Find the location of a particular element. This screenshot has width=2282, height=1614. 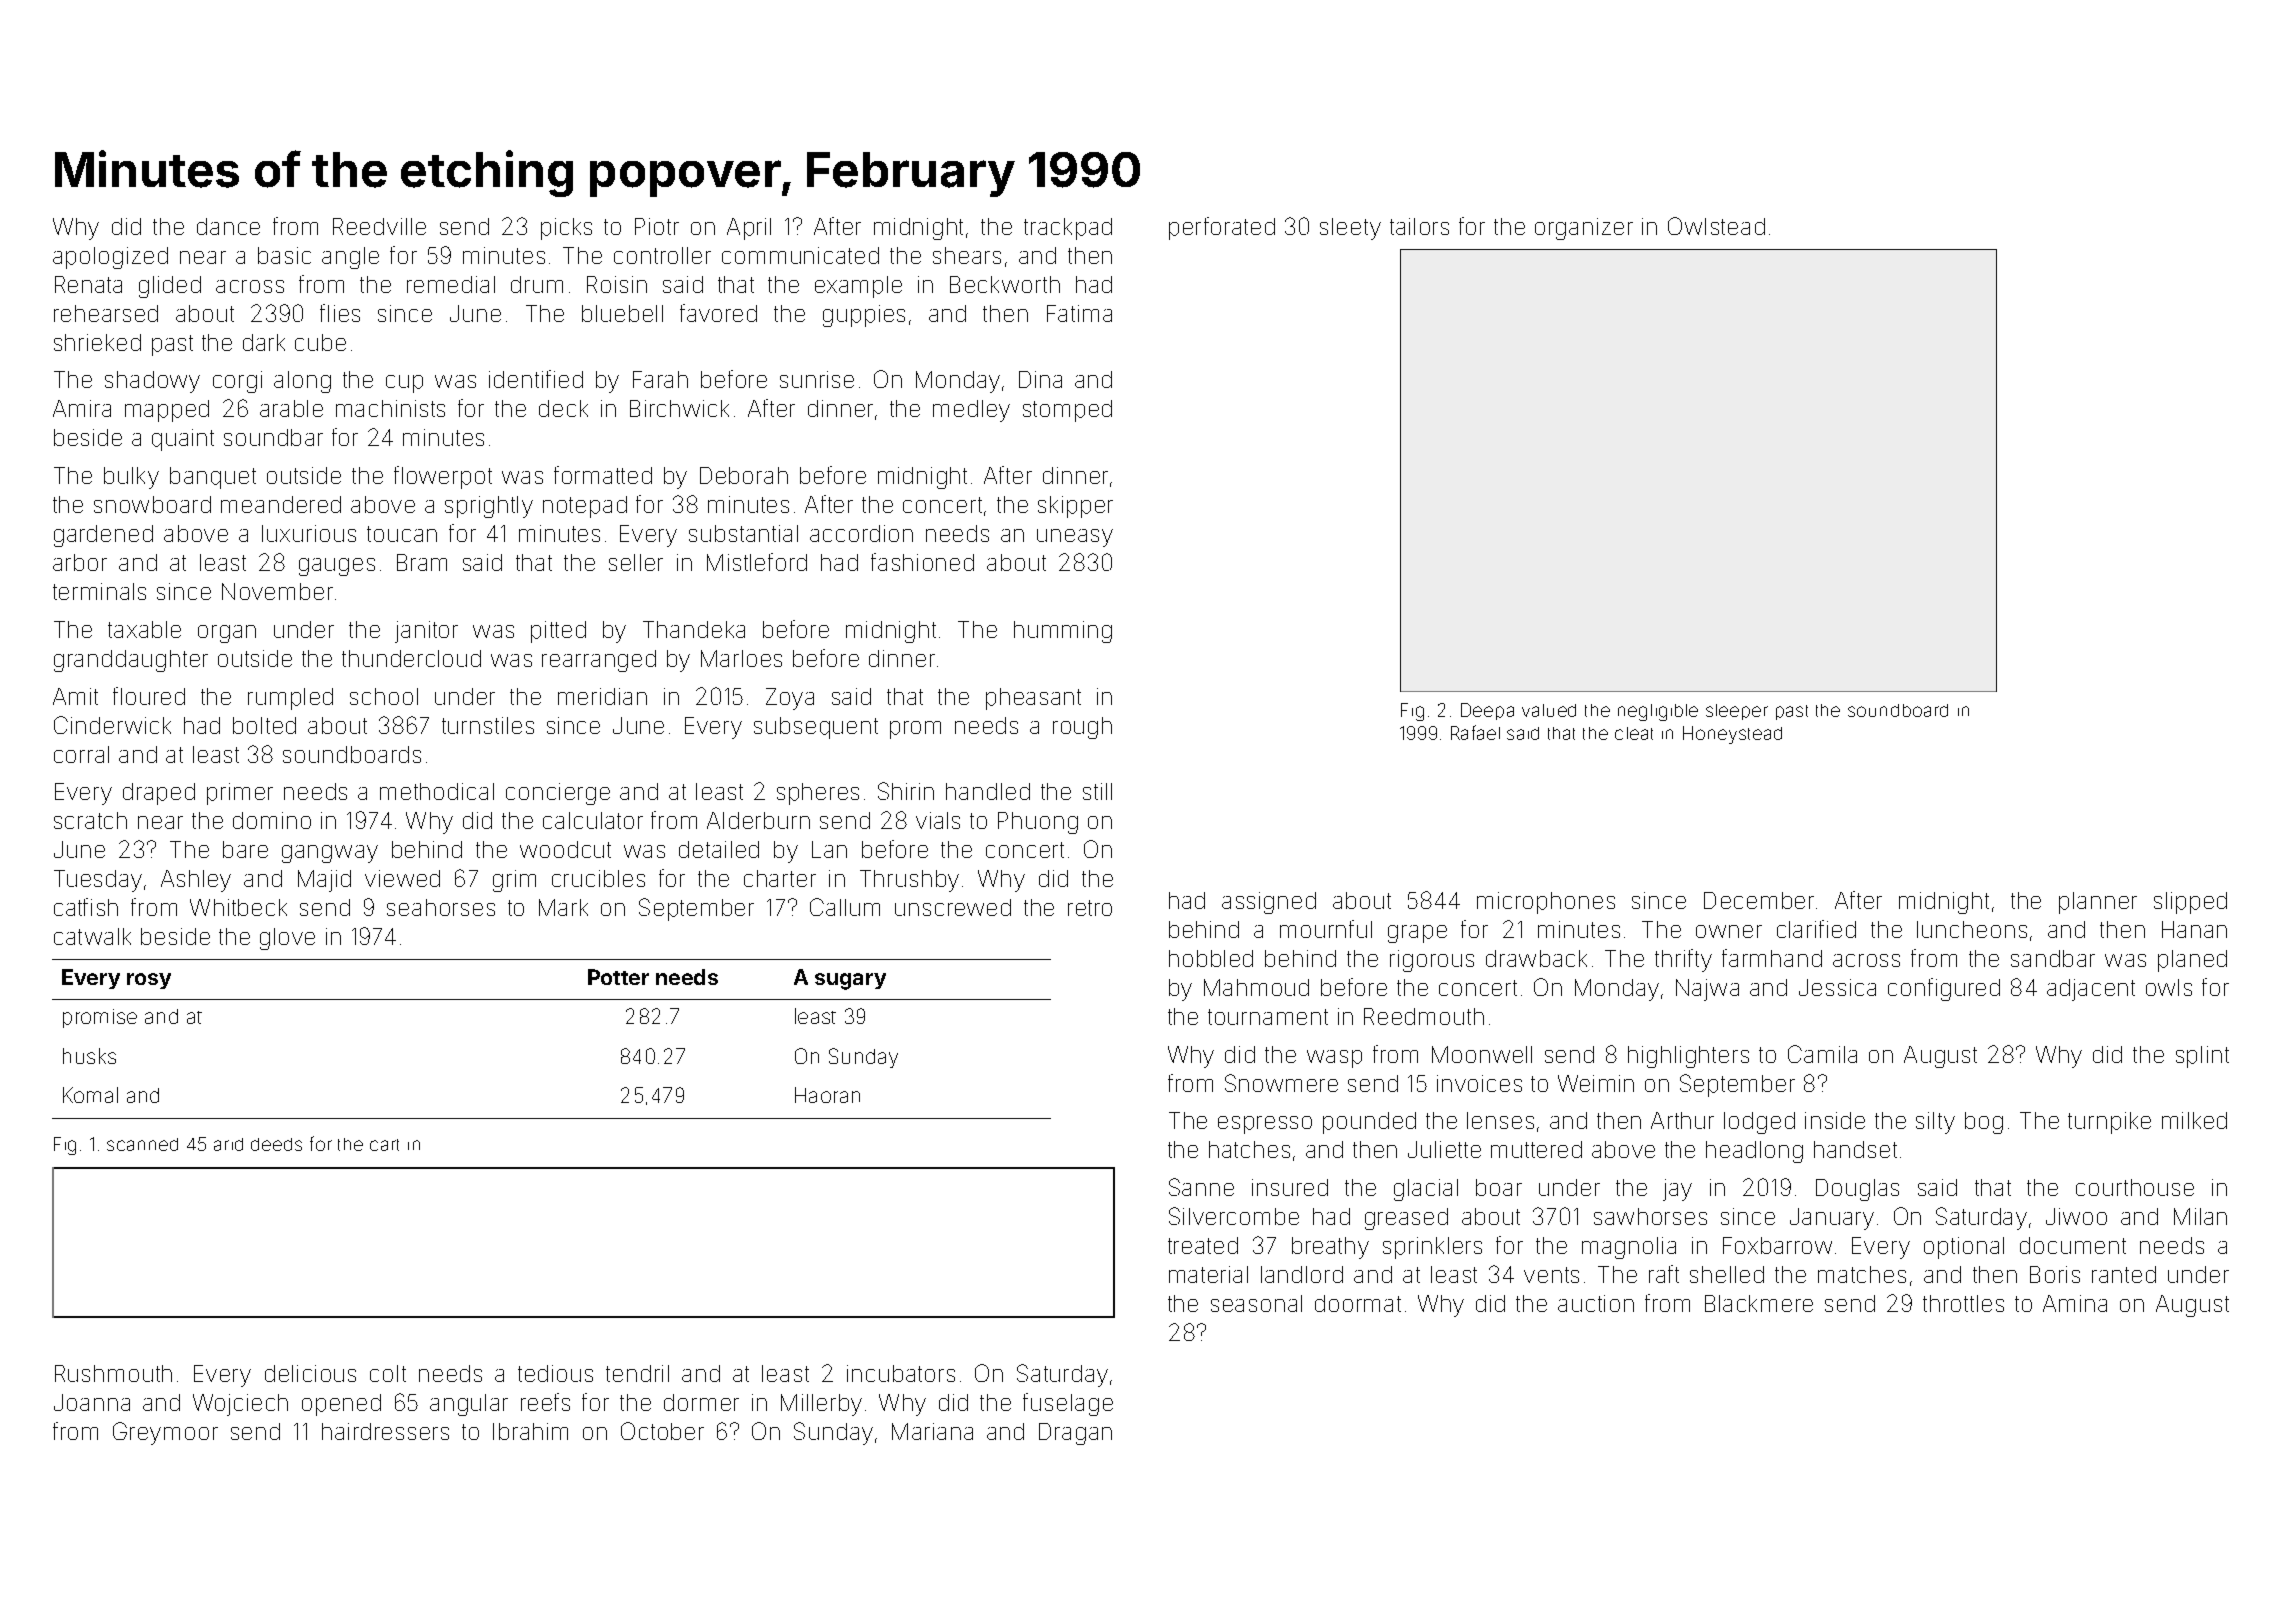

tailors is located at coordinates (1419, 226).
